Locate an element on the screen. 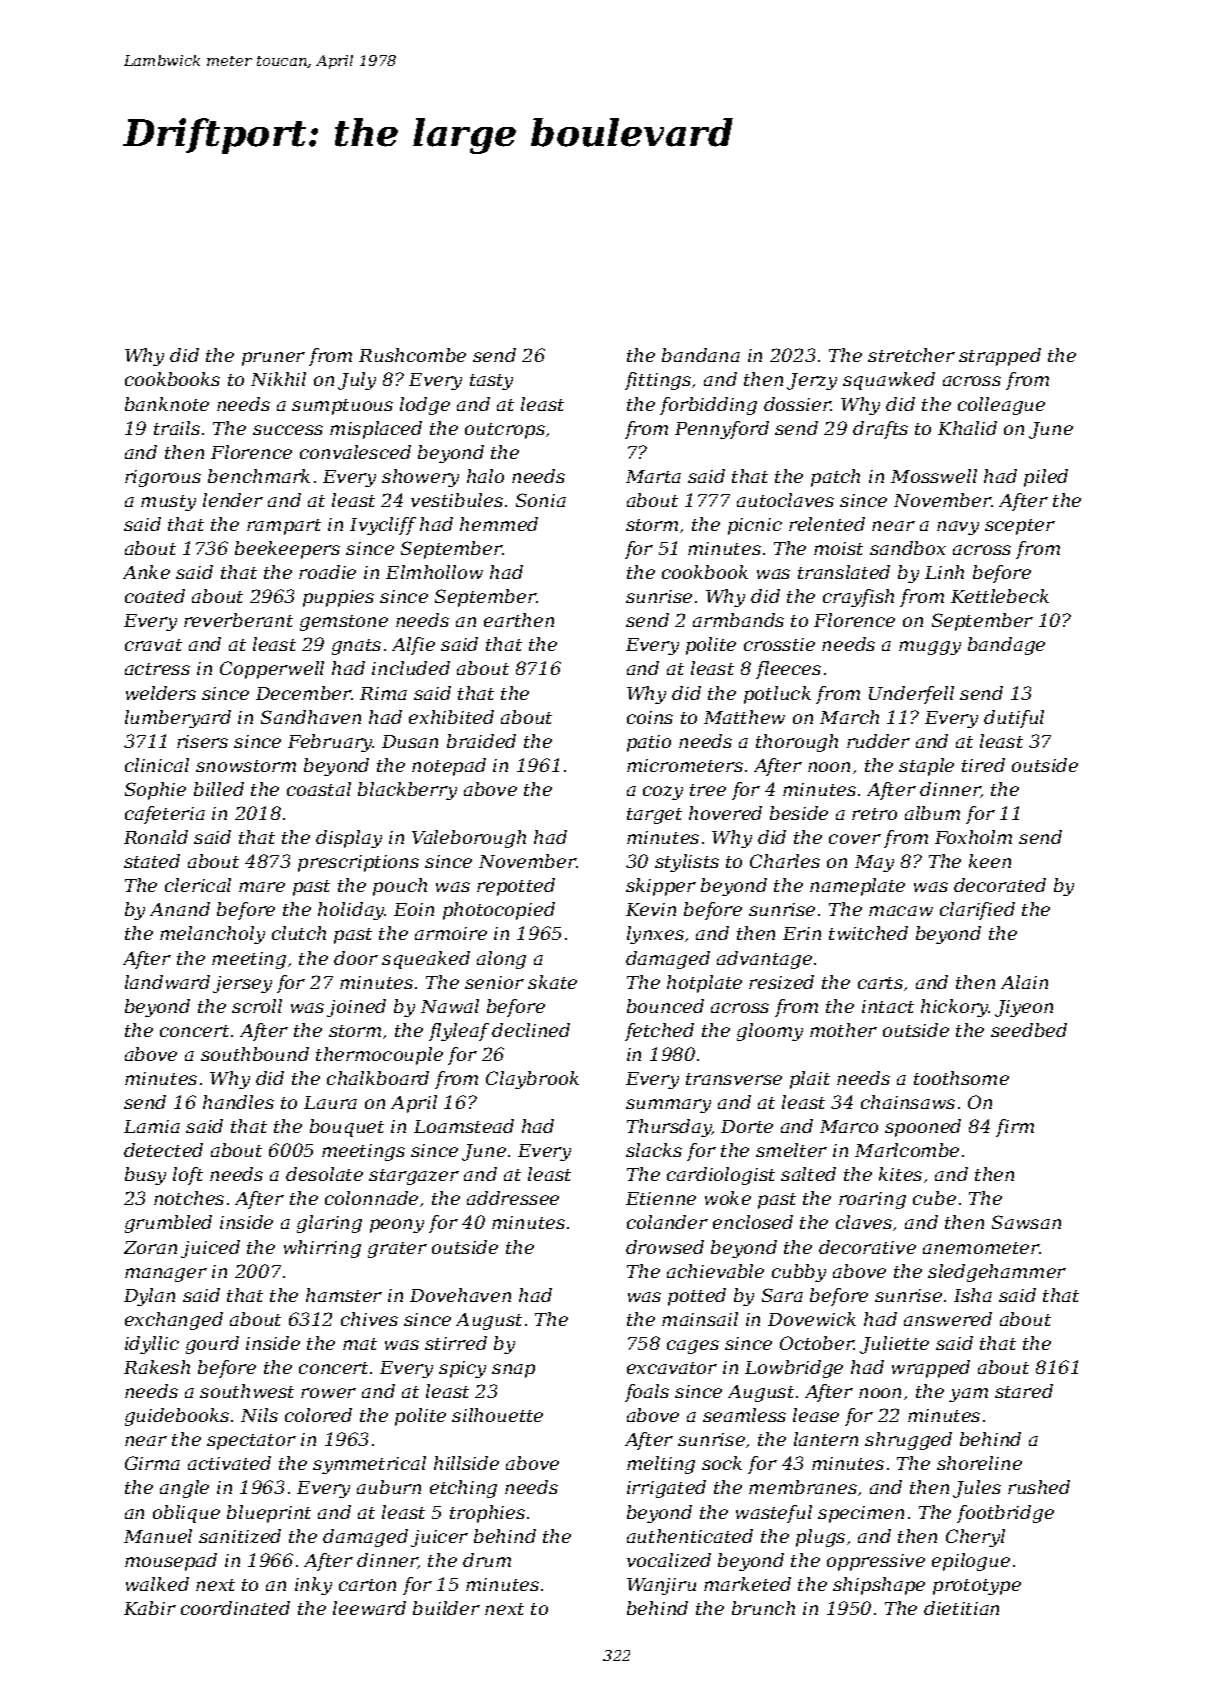  southbound is located at coordinates (255, 1054).
